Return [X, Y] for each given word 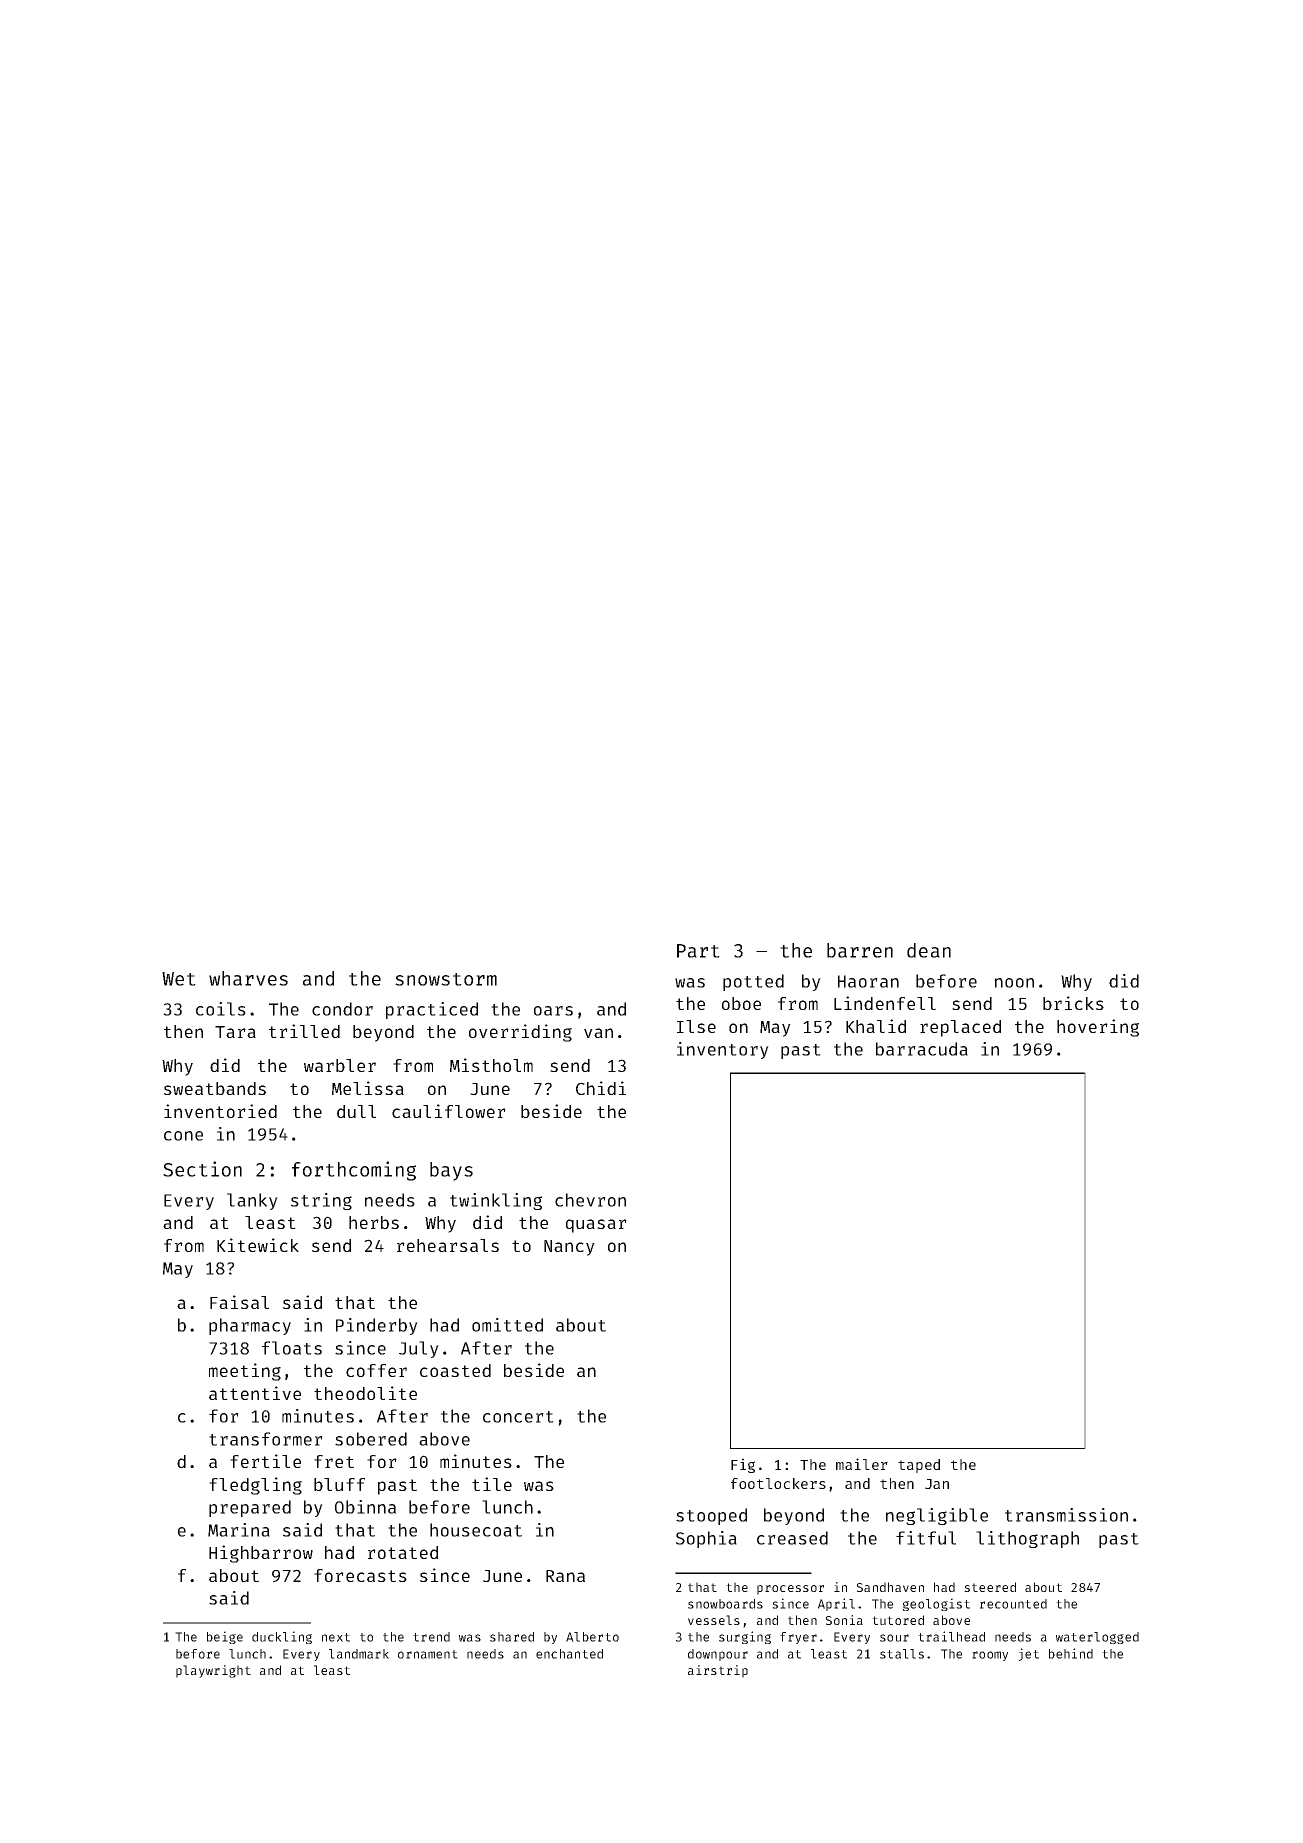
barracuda [922, 1049]
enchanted [569, 1654]
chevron [590, 1200]
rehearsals [448, 1245]
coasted [455, 1370]
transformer [266, 1439]
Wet [179, 979]
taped [919, 1466]
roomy [990, 1656]
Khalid [876, 1026]
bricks [1073, 1003]
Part [698, 951]
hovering [1098, 1028]
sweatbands [215, 1088]
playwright [213, 1671]
